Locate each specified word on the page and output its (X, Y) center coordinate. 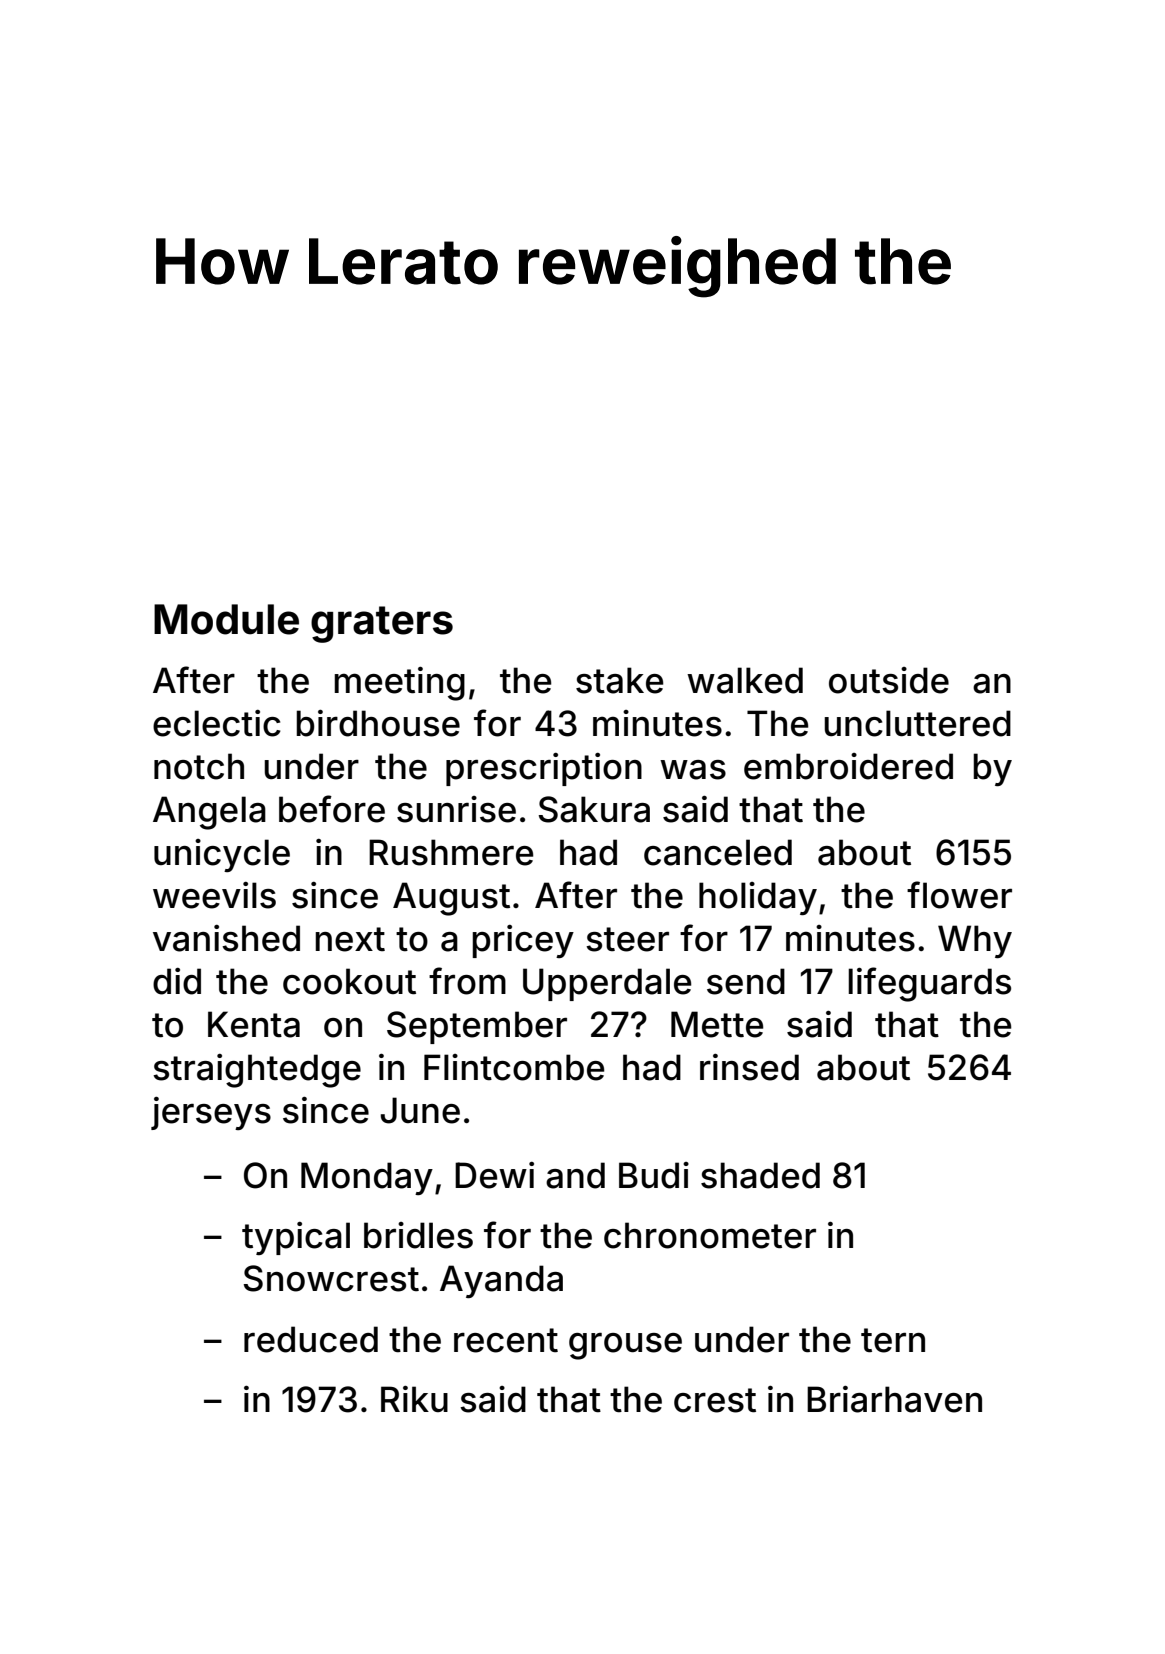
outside (889, 680)
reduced (311, 1339)
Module (226, 619)
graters (382, 624)
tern (893, 1340)
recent (506, 1340)
